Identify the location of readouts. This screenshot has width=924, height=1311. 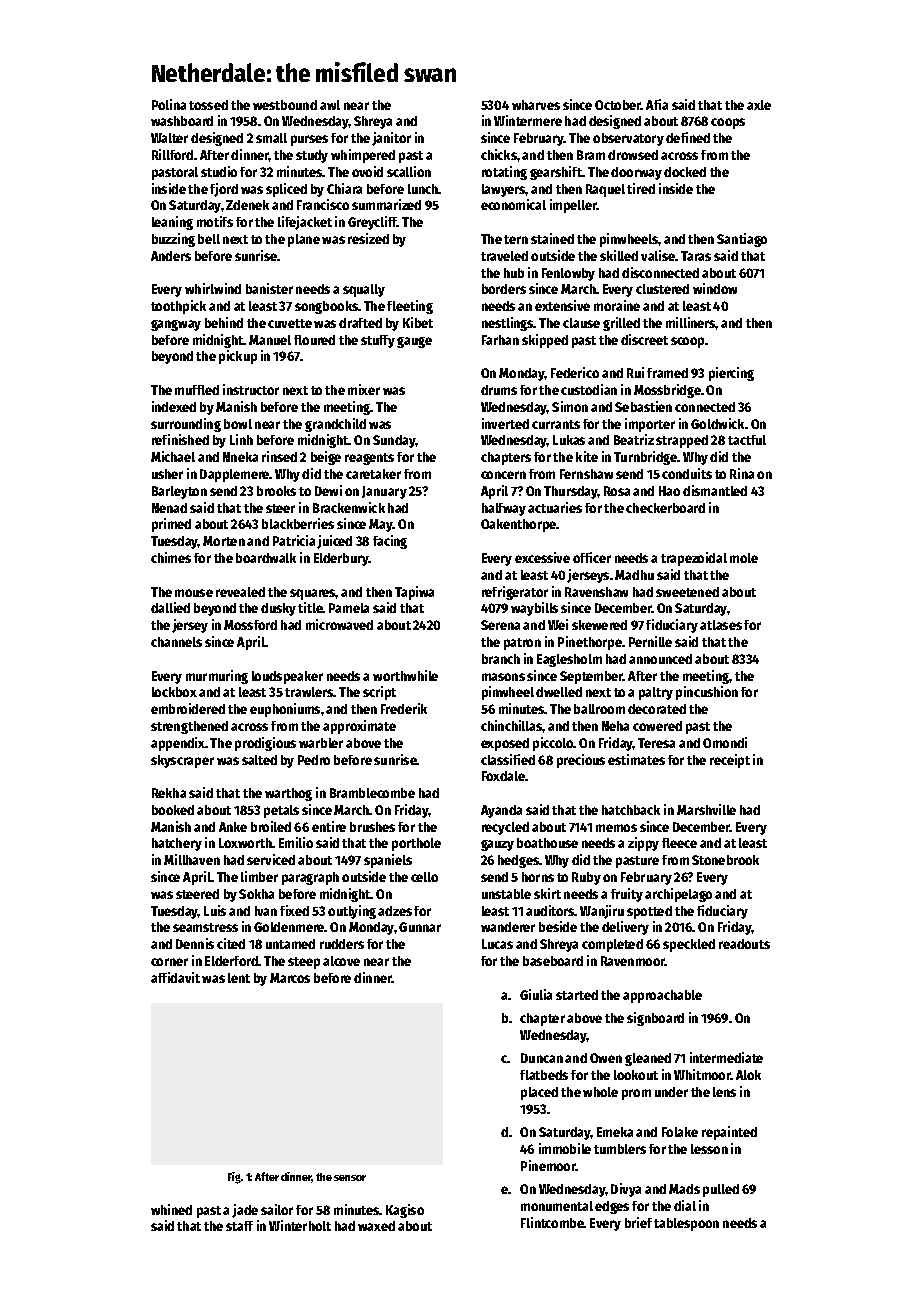
(744, 944).
